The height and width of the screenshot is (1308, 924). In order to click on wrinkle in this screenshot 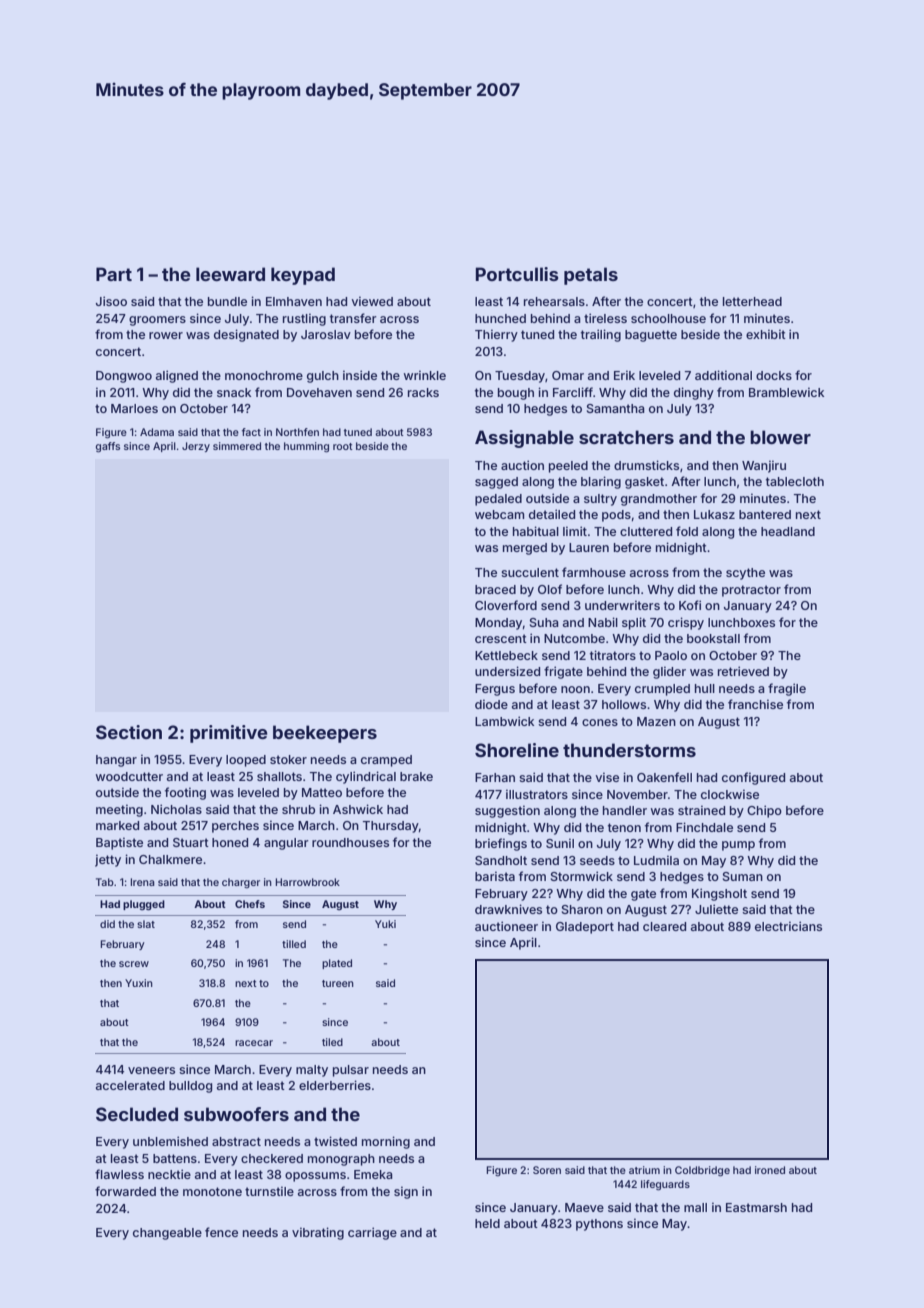, I will do `click(425, 375)`.
